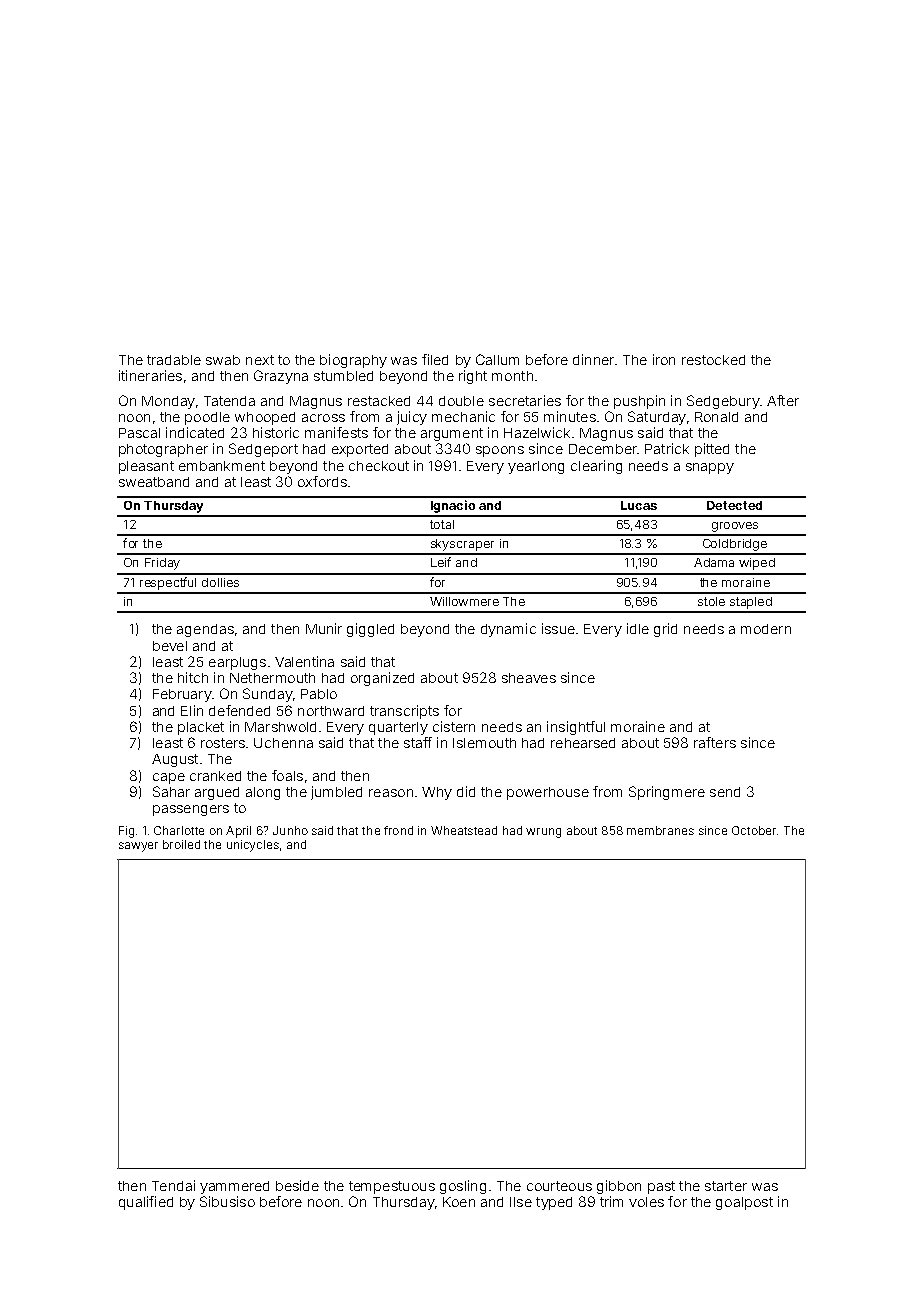 This page has width=924, height=1308. What do you see at coordinates (418, 742) in the page?
I see `staff` at bounding box center [418, 742].
